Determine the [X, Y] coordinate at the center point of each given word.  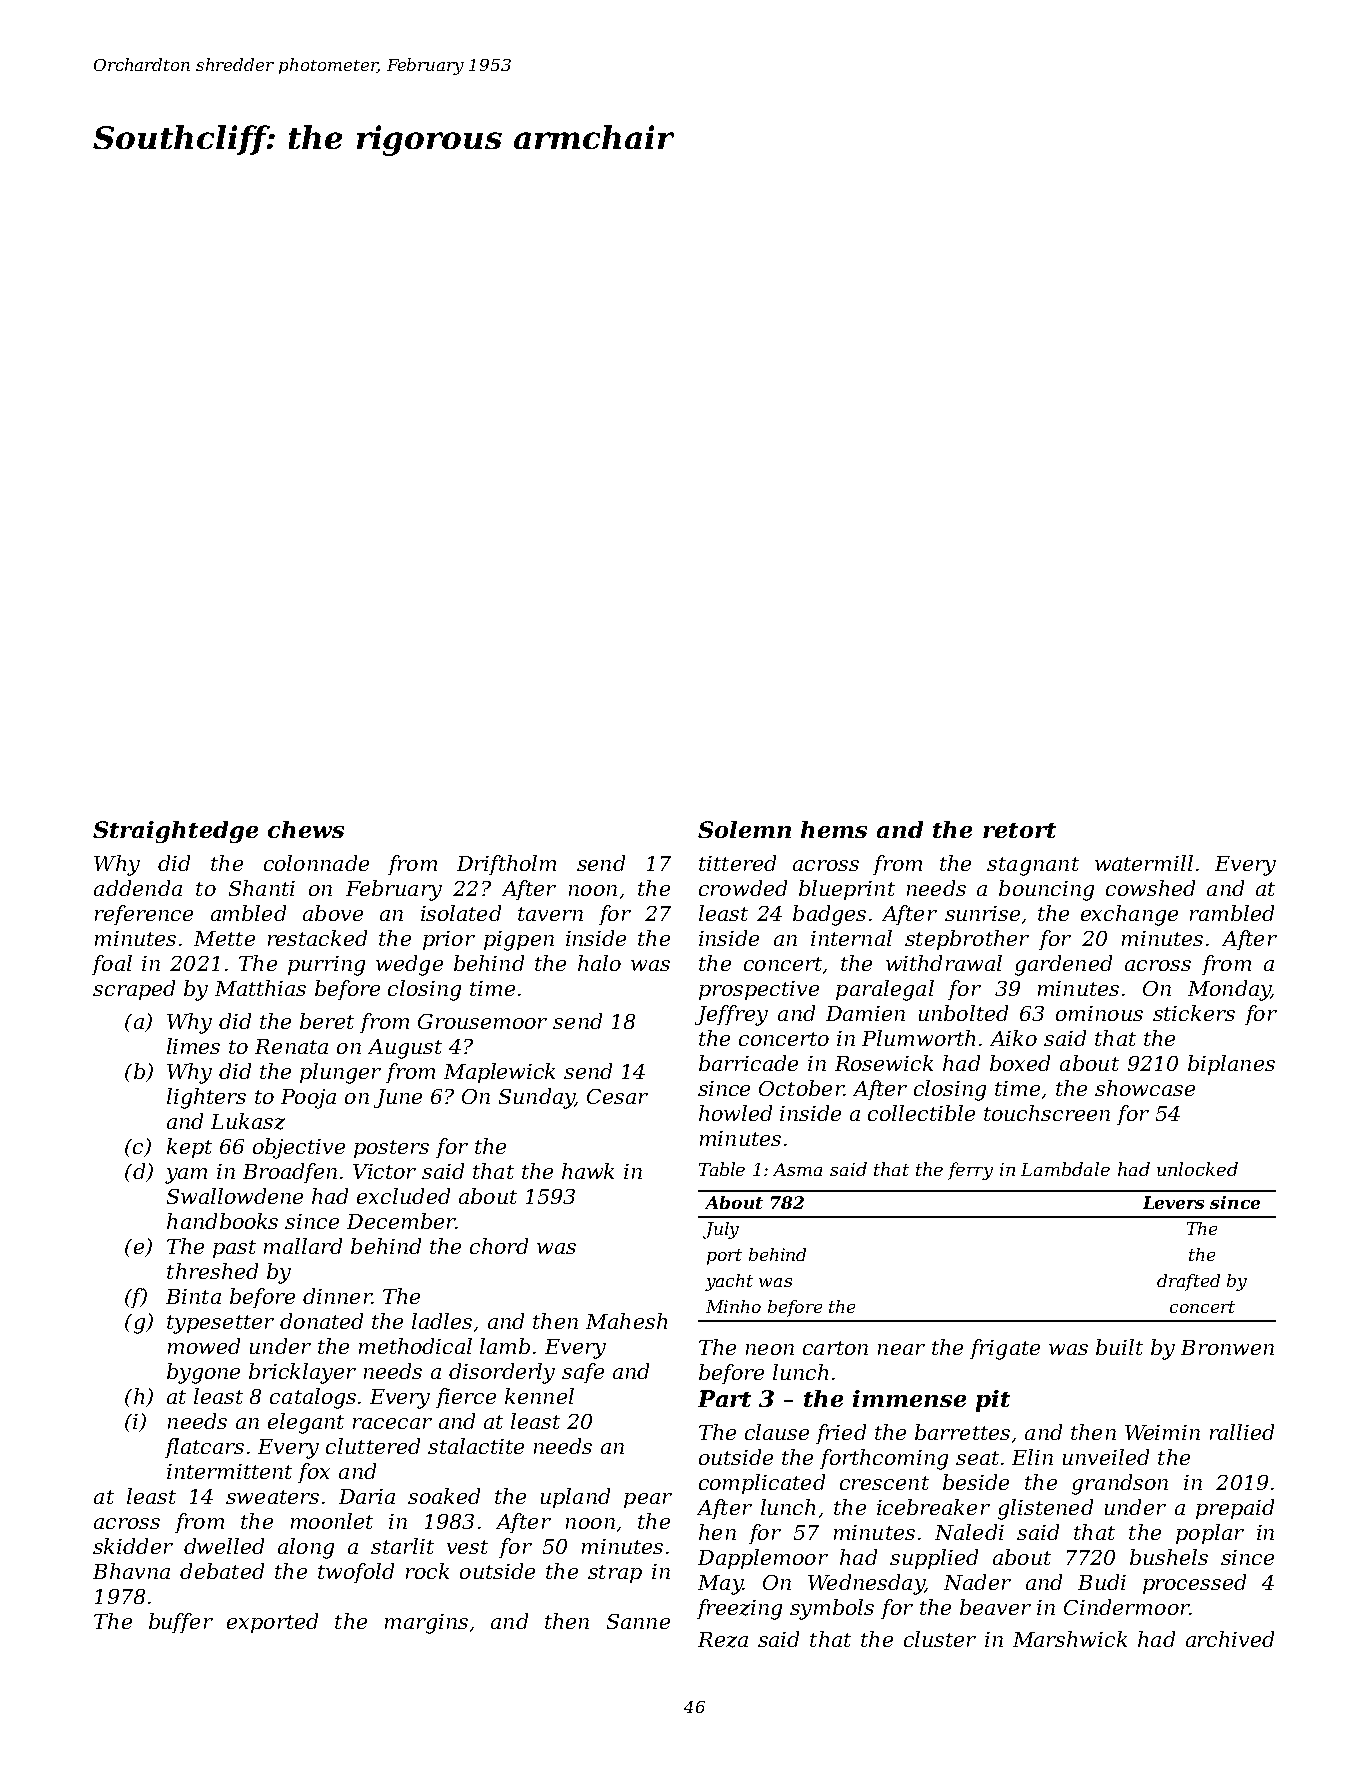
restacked [317, 938]
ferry [970, 1171]
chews [306, 829]
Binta [193, 1296]
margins [426, 1624]
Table [722, 1169]
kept [189, 1148]
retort [1019, 830]
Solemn [744, 829]
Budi [1102, 1582]
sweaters [272, 1497]
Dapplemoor [763, 1559]
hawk [588, 1171]
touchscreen [1047, 1113]
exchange [1129, 915]
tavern [550, 914]
